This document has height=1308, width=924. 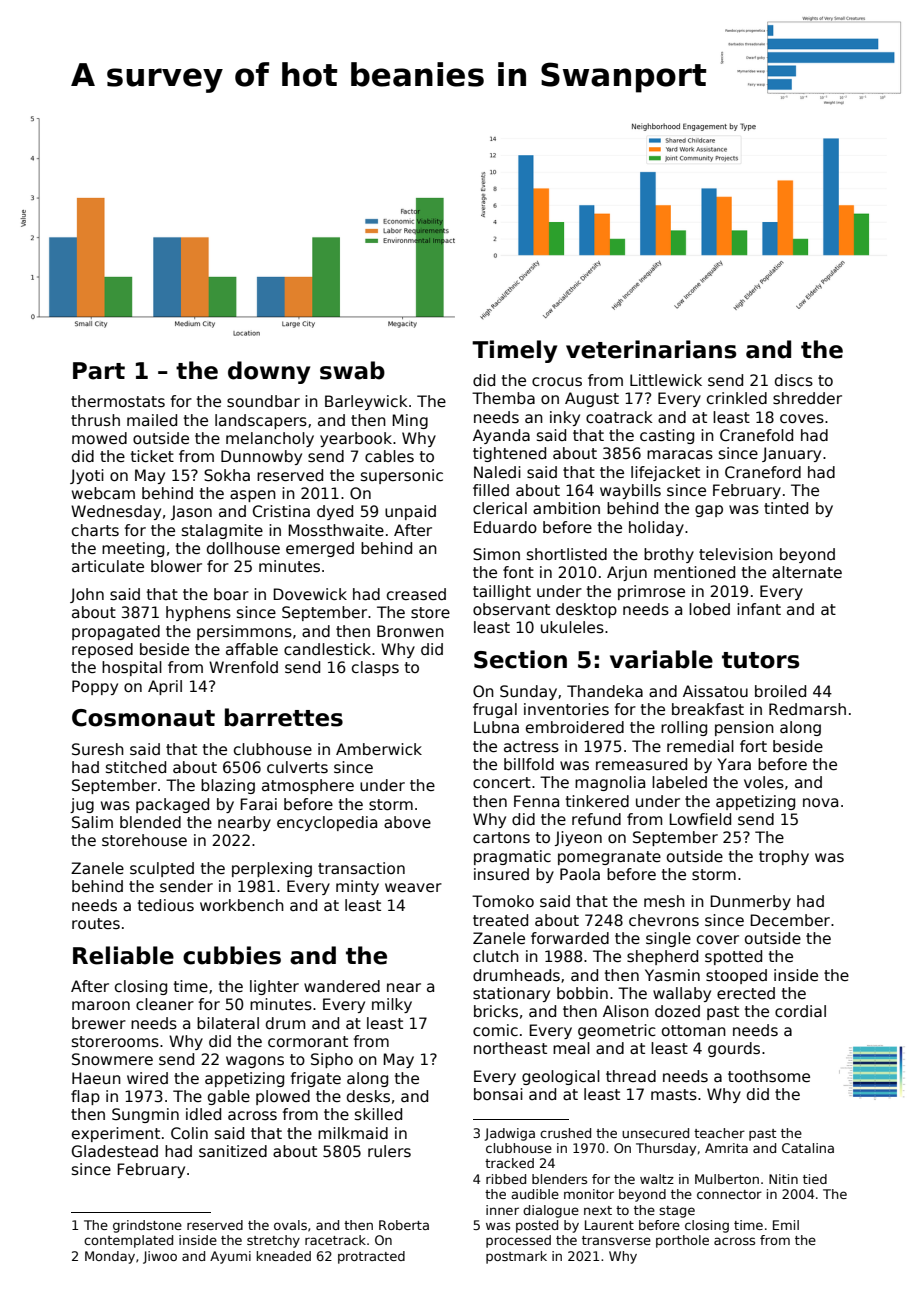 What do you see at coordinates (98, 749) in the document?
I see `Suresh` at bounding box center [98, 749].
